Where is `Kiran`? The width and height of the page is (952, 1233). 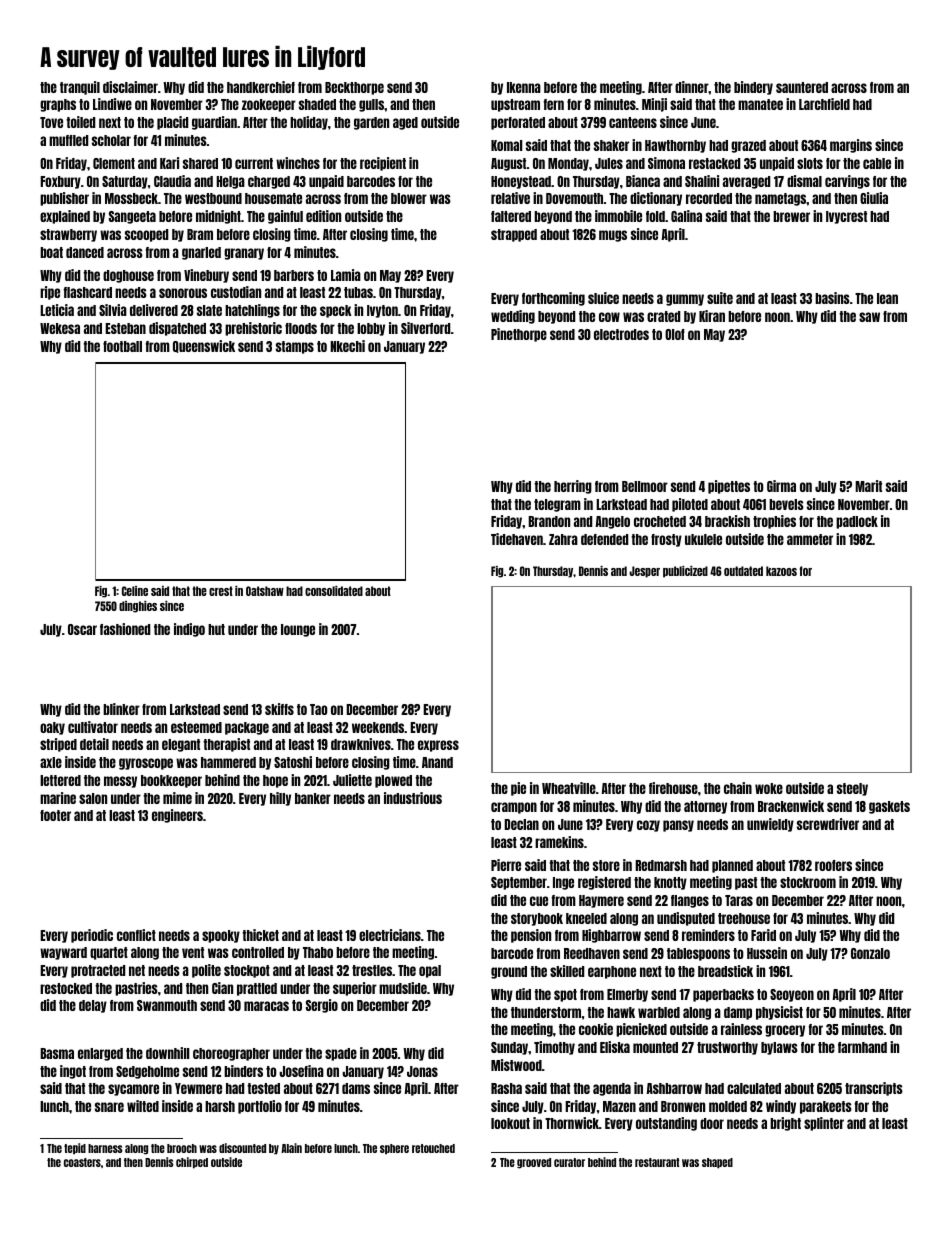
Kiran is located at coordinates (712, 316).
